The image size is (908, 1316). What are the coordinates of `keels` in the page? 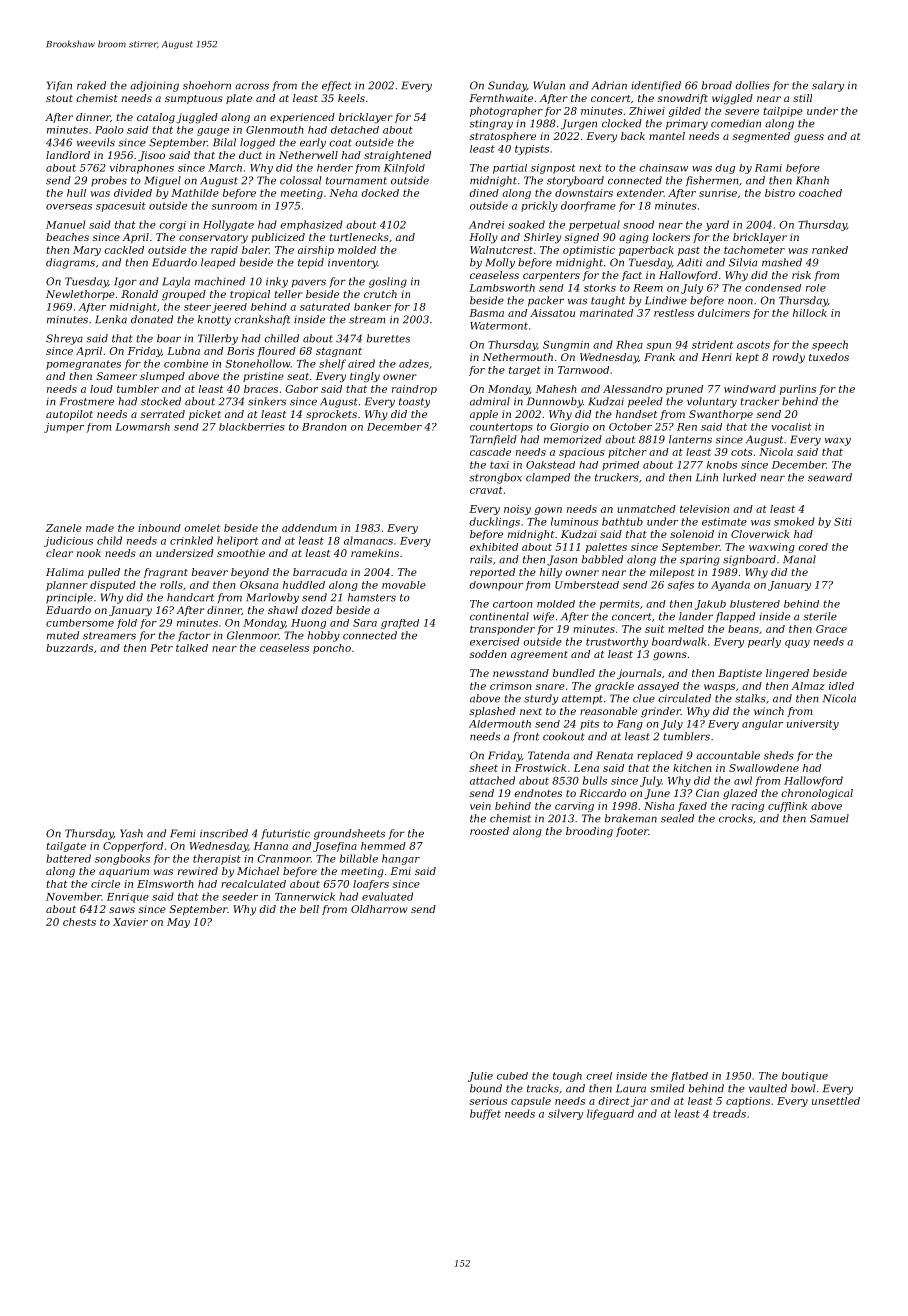 It's located at (351, 98).
